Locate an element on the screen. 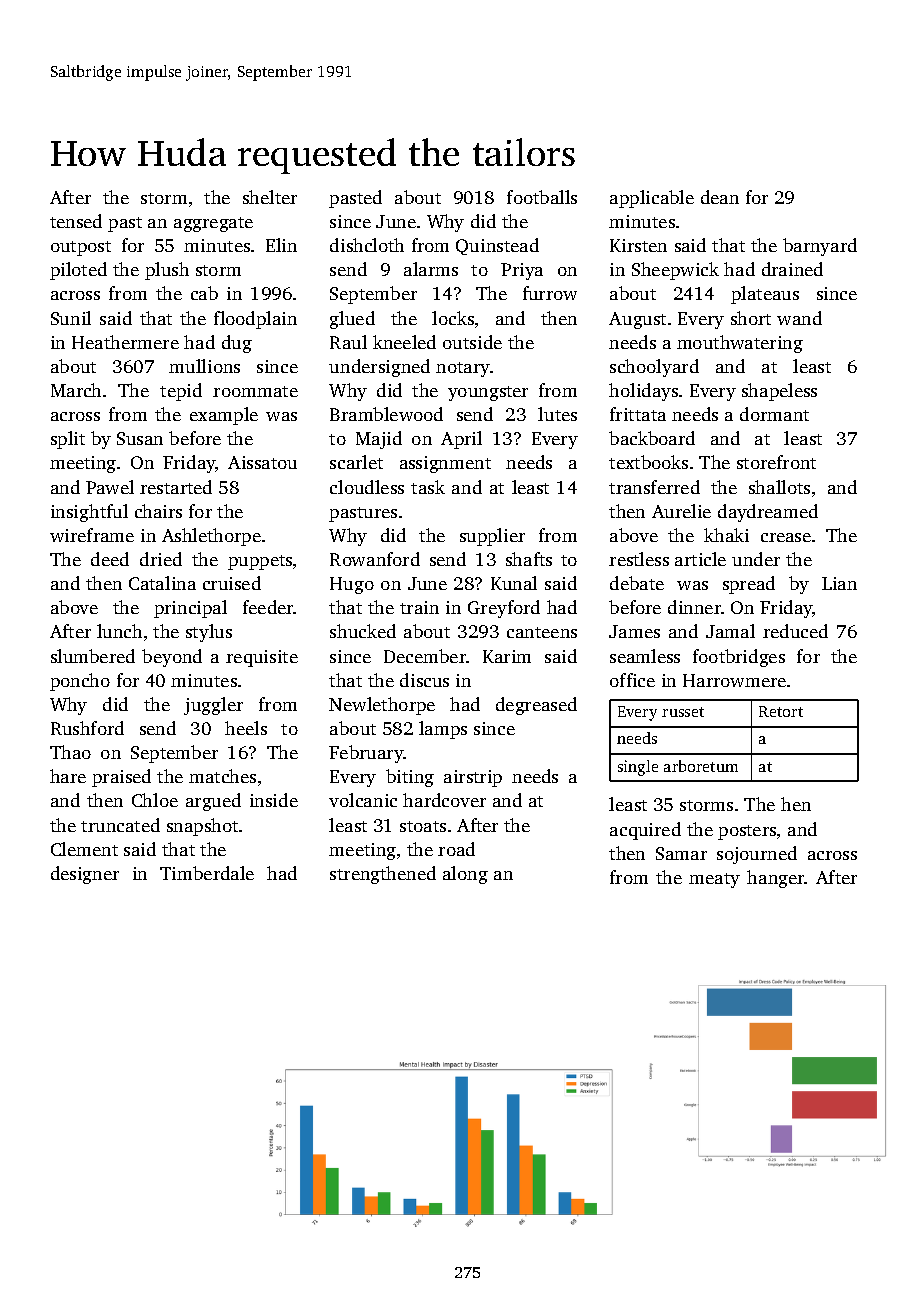  dean is located at coordinates (720, 197).
